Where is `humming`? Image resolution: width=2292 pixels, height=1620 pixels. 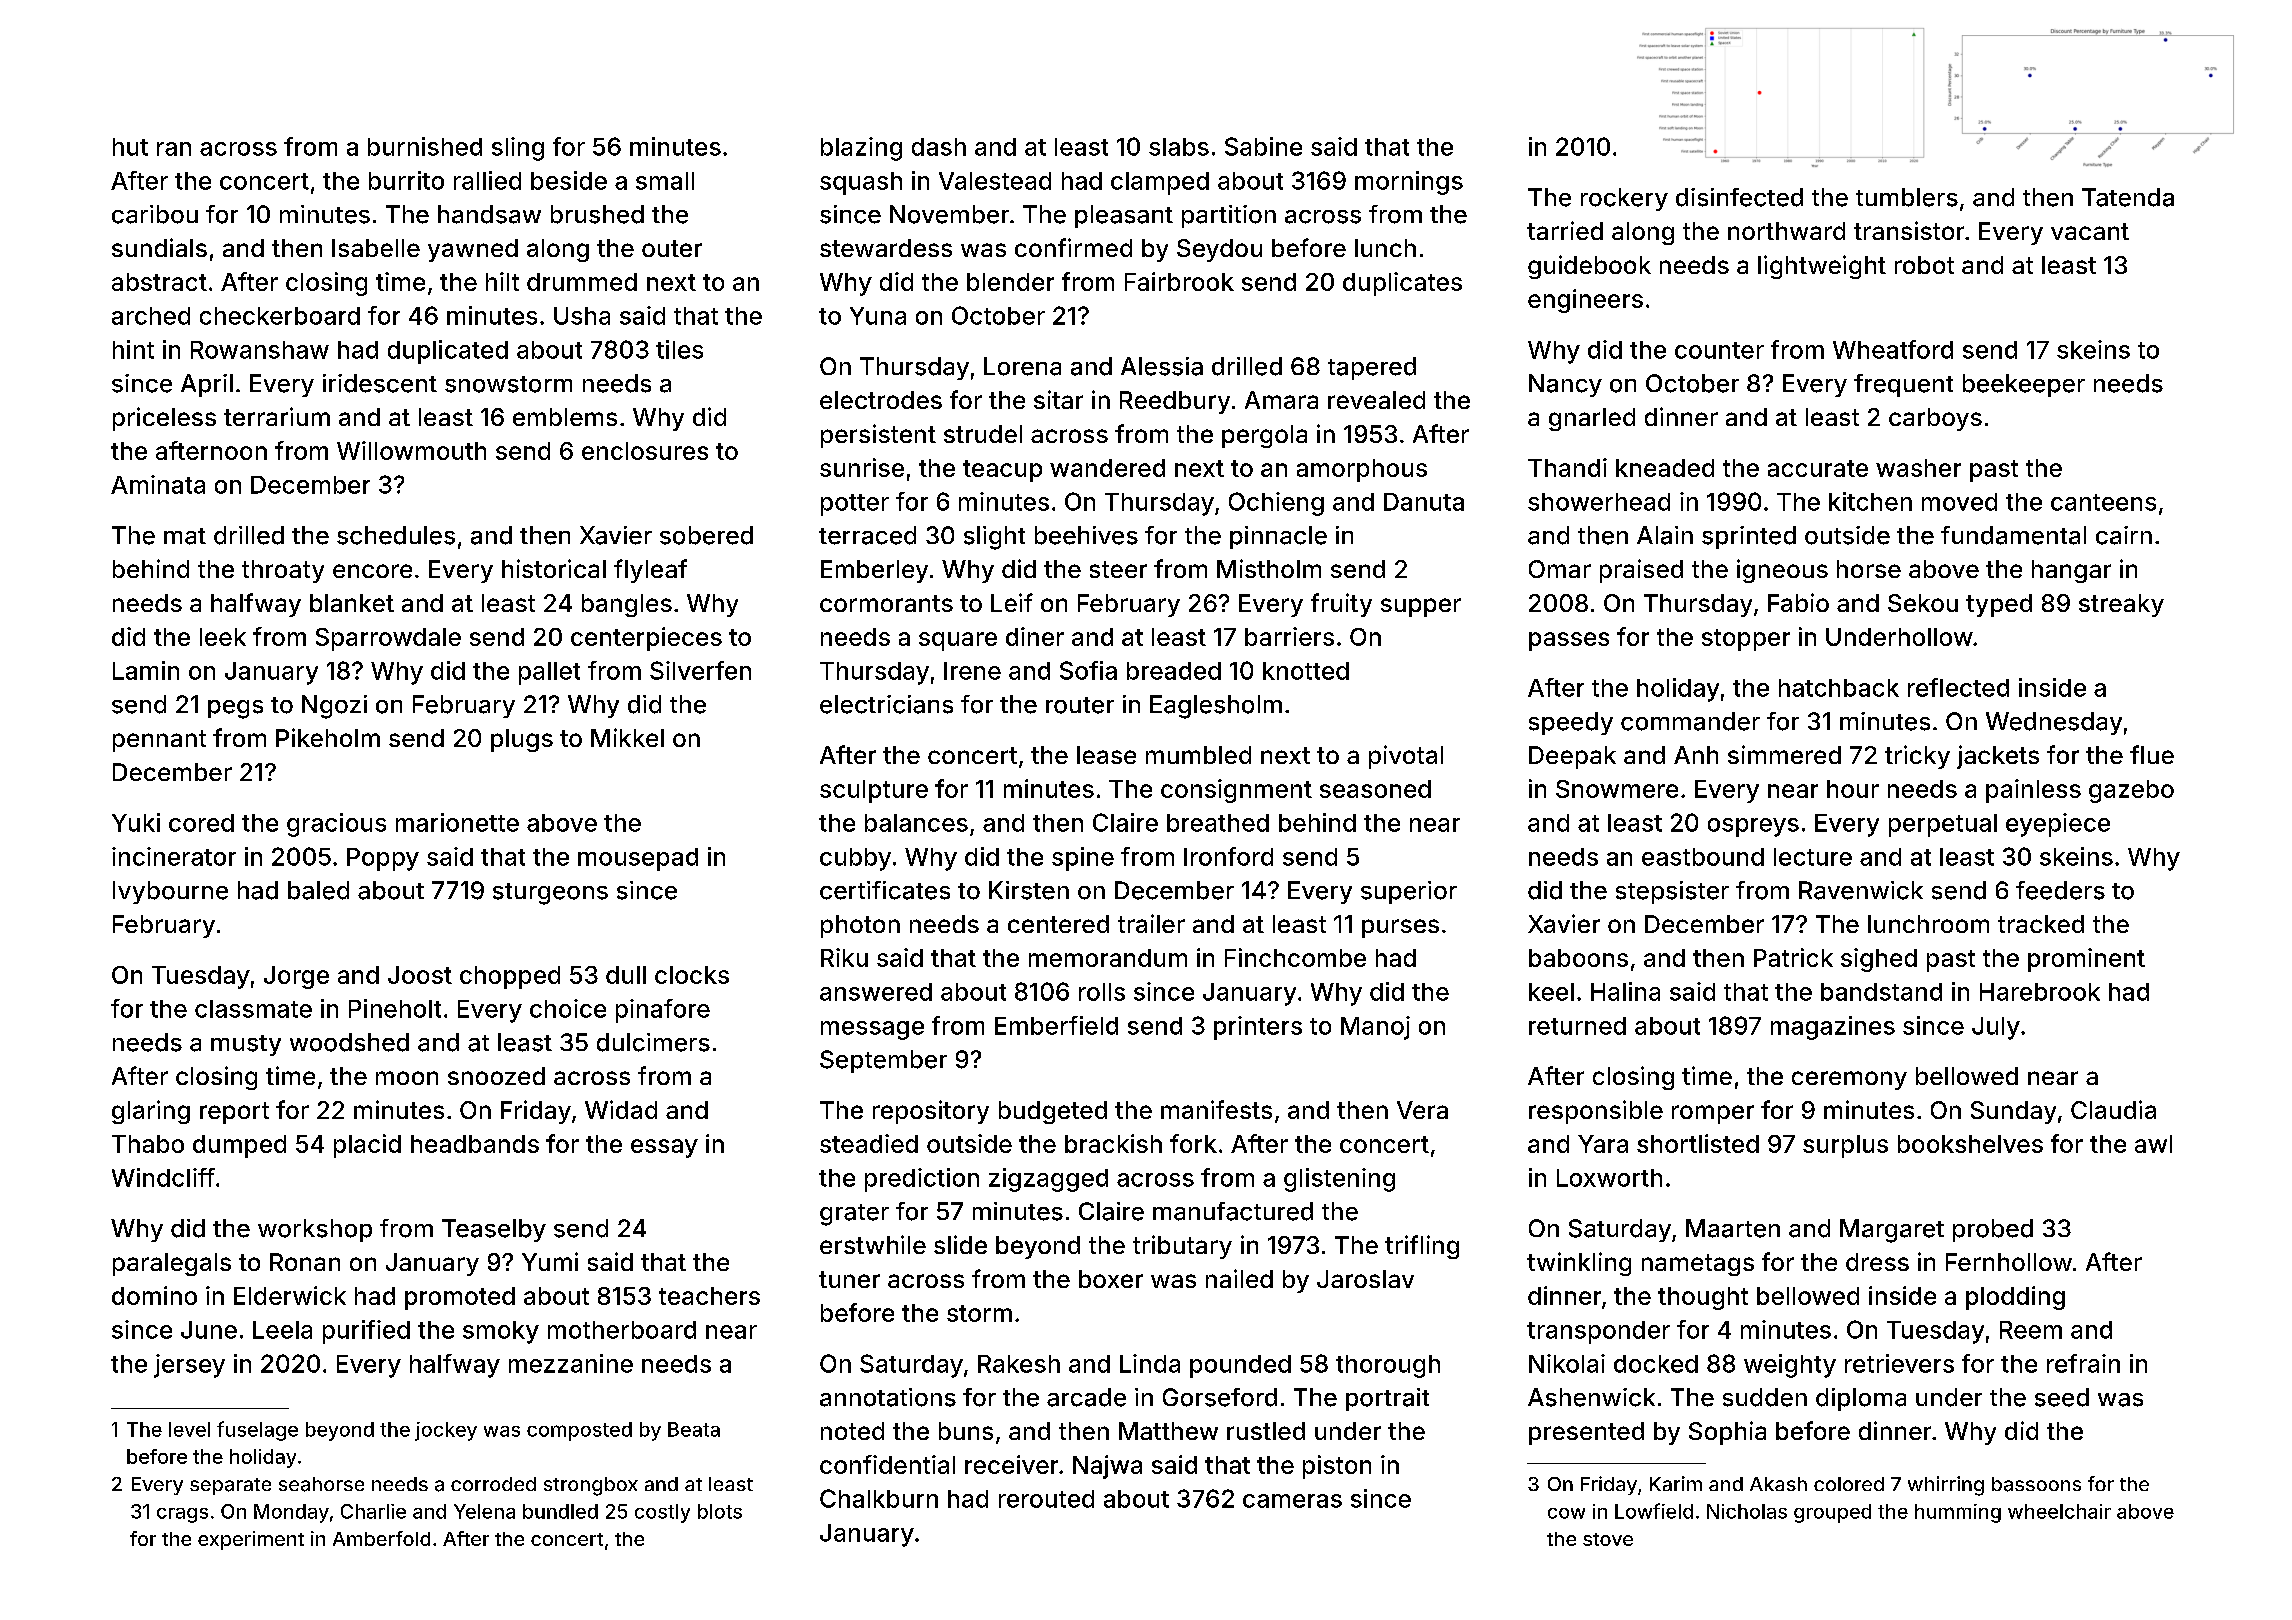
humming is located at coordinates (1958, 1513).
